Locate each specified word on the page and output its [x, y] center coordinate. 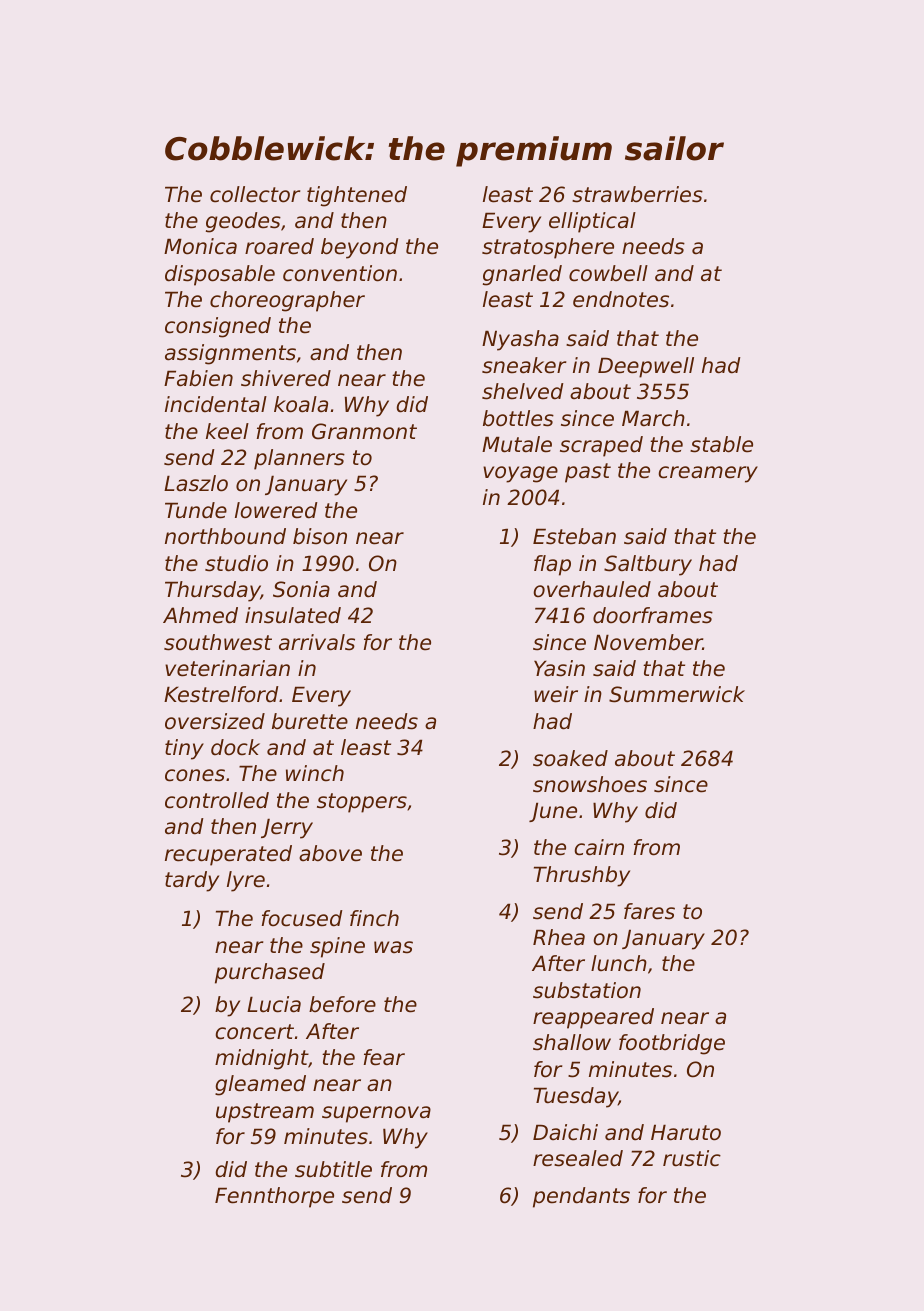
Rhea [559, 937]
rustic [692, 1158]
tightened [357, 196]
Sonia [301, 589]
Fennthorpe [274, 1197]
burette [310, 721]
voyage [520, 474]
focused [302, 918]
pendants [581, 1197]
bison [320, 536]
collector [255, 194]
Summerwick [677, 694]
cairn [599, 847]
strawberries [637, 194]
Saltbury [648, 565]
